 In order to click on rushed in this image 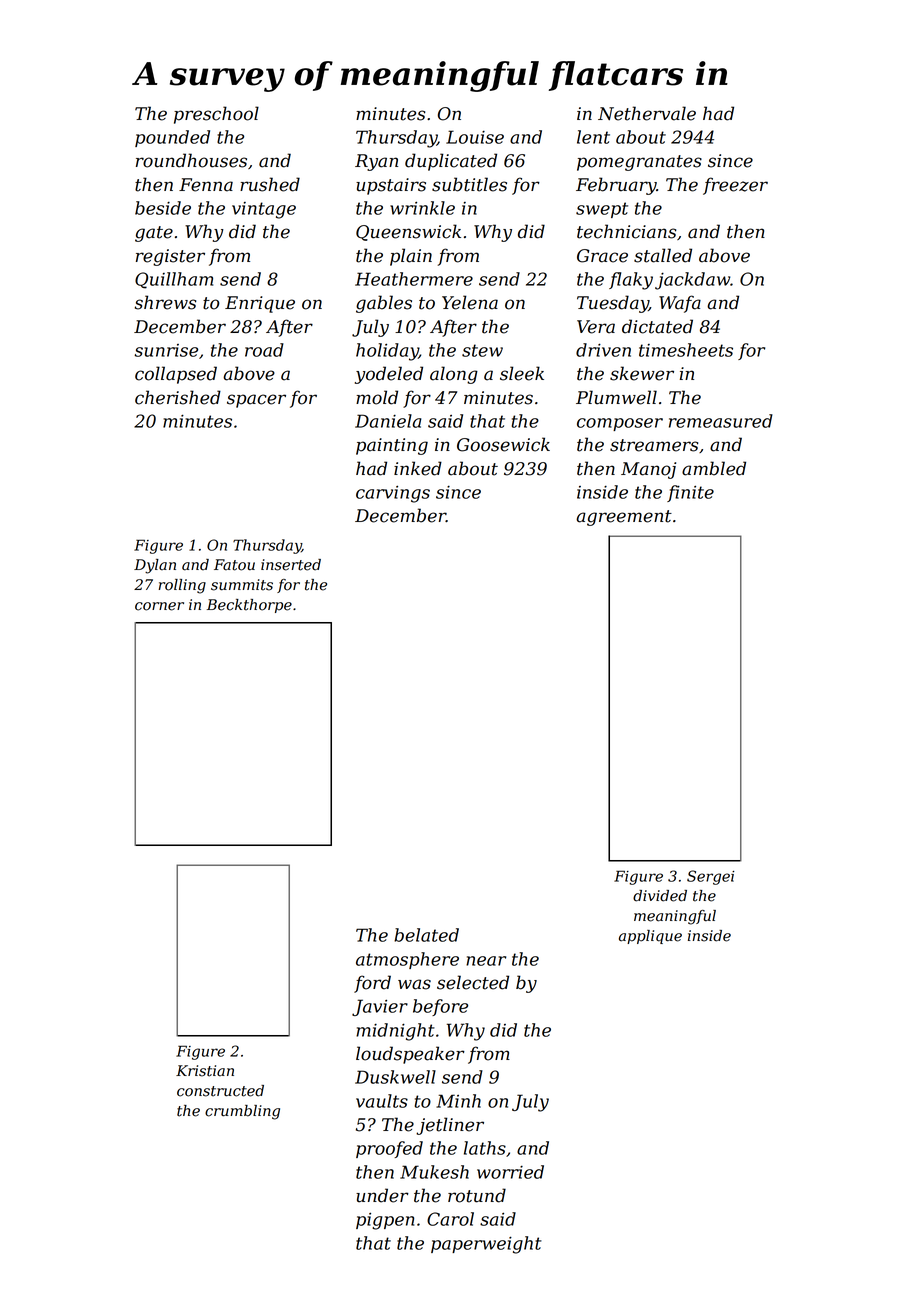, I will do `click(270, 184)`.
